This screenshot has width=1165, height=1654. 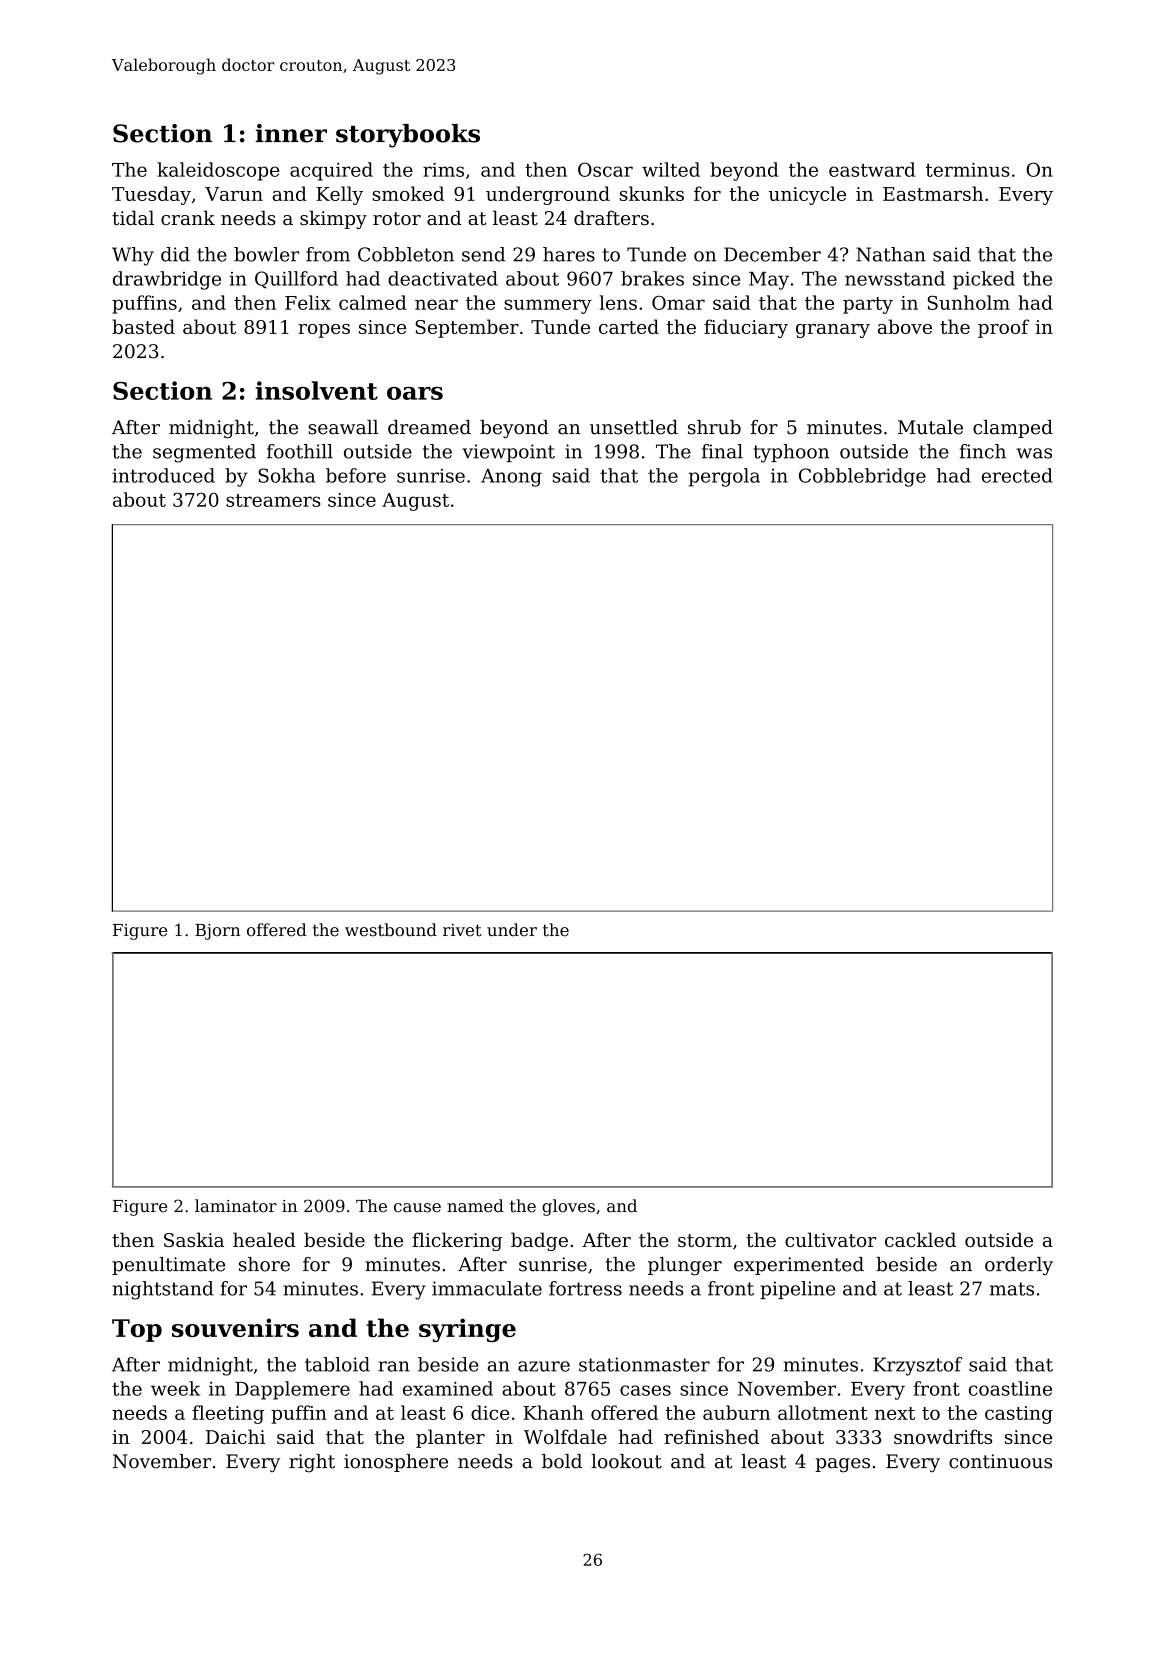 I want to click on cultivator, so click(x=830, y=1239).
